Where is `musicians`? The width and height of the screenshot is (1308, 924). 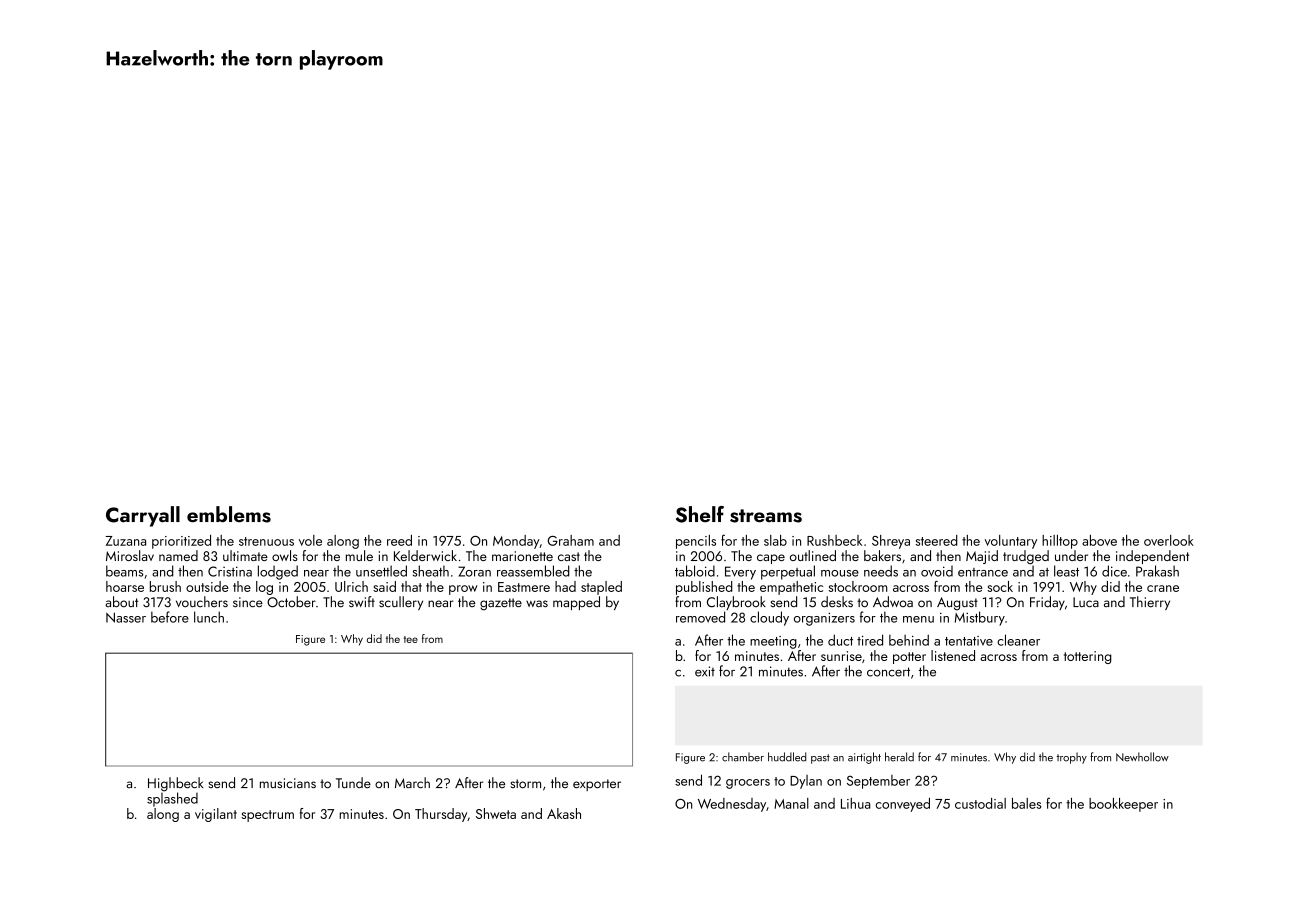
musicians is located at coordinates (288, 783).
